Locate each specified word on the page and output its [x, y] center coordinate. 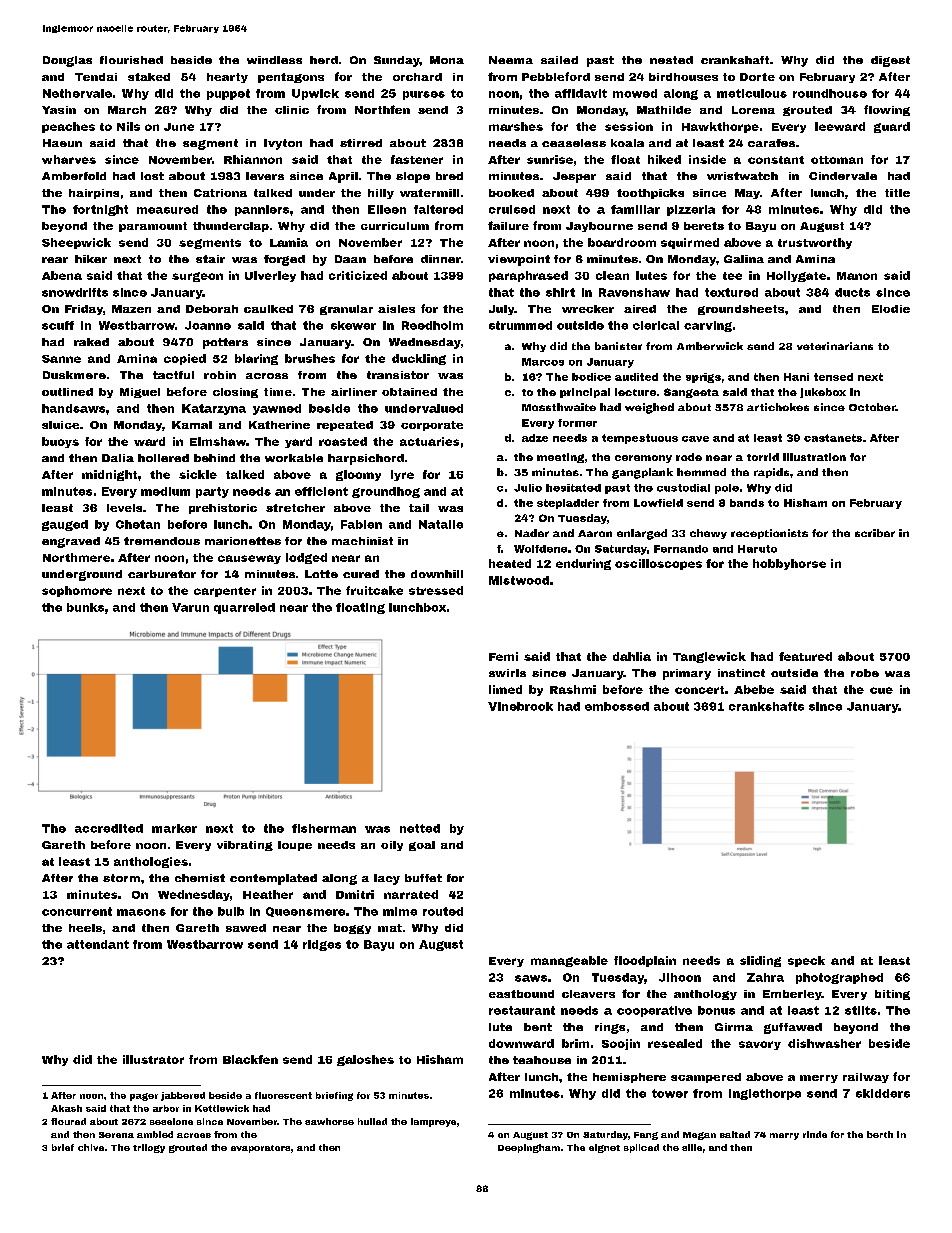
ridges [322, 945]
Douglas [67, 61]
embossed [617, 706]
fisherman [324, 828]
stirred [361, 143]
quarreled [244, 608]
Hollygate [796, 276]
